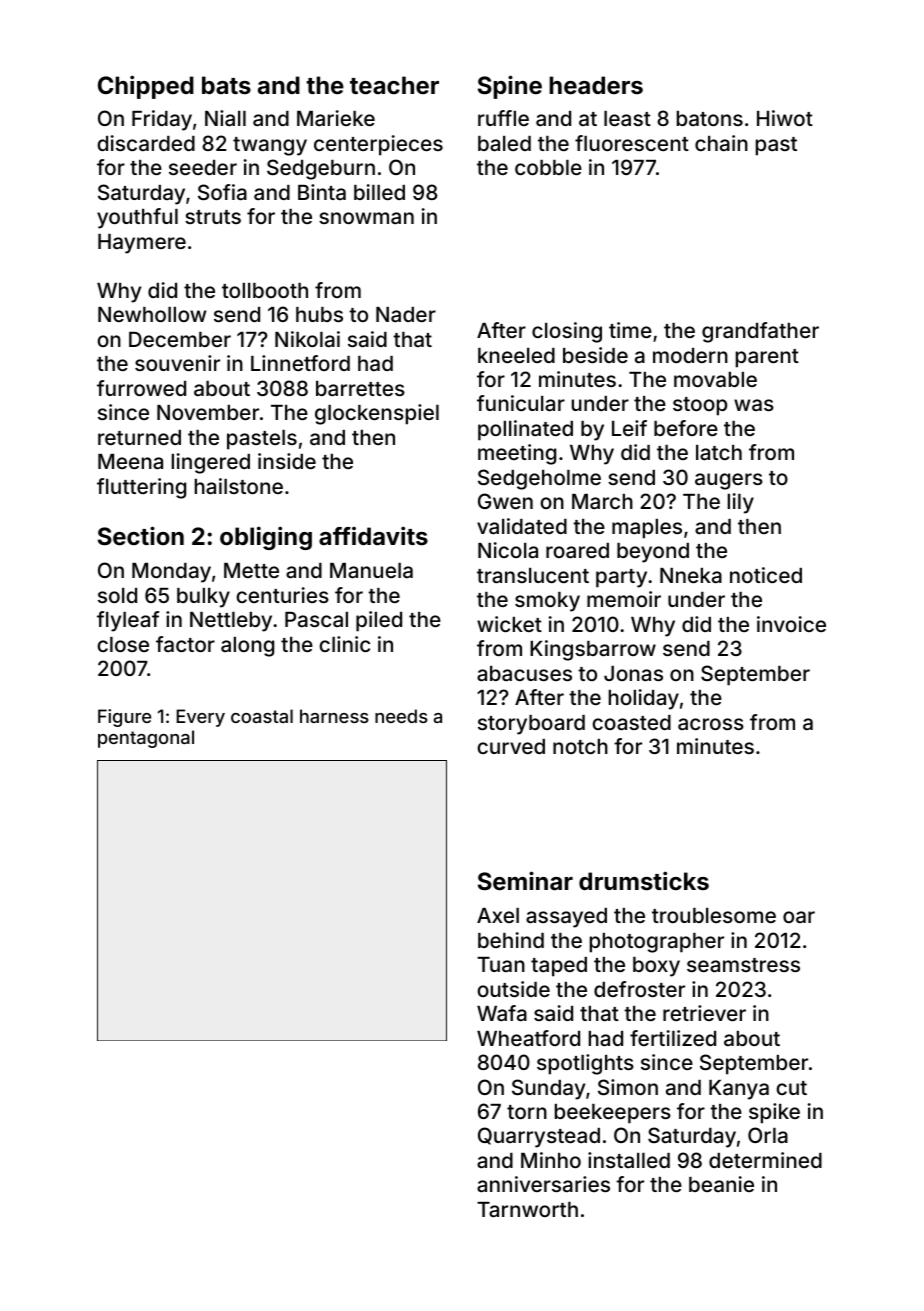  Describe the element at coordinates (527, 1209) in the screenshot. I see `Tarnworth` at that location.
